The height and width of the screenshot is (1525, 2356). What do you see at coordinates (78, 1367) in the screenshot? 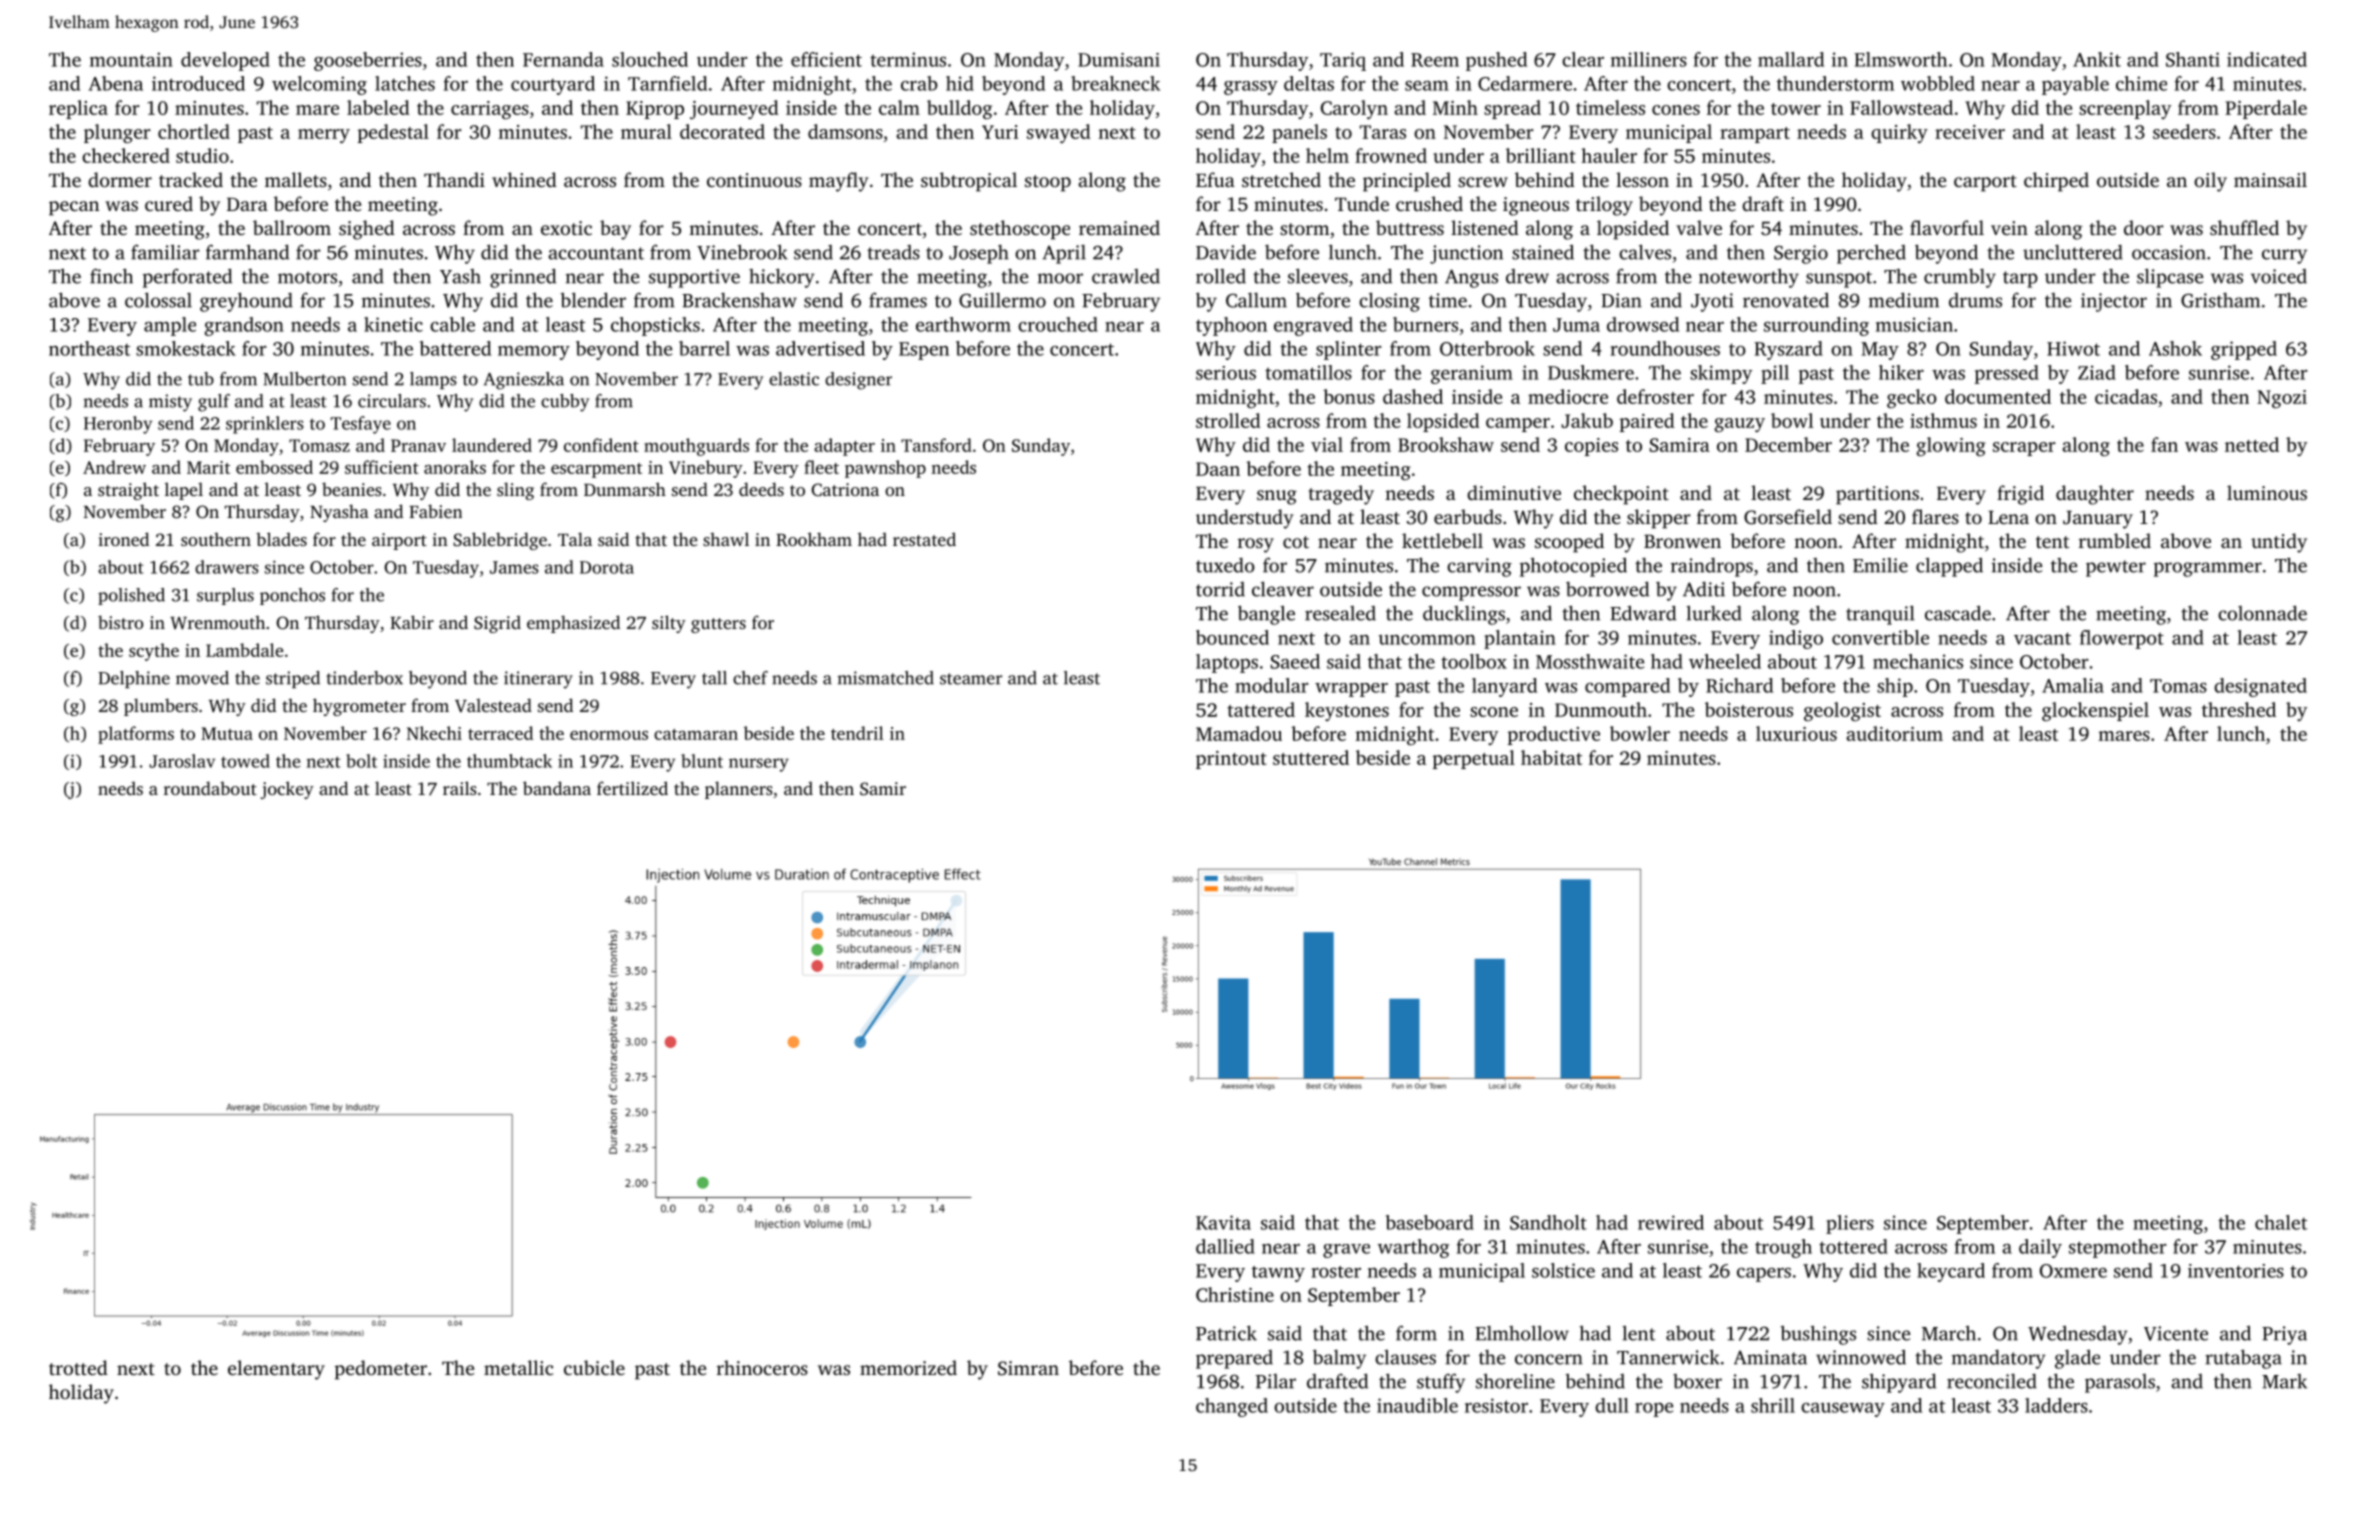
I see `trotted` at bounding box center [78, 1367].
